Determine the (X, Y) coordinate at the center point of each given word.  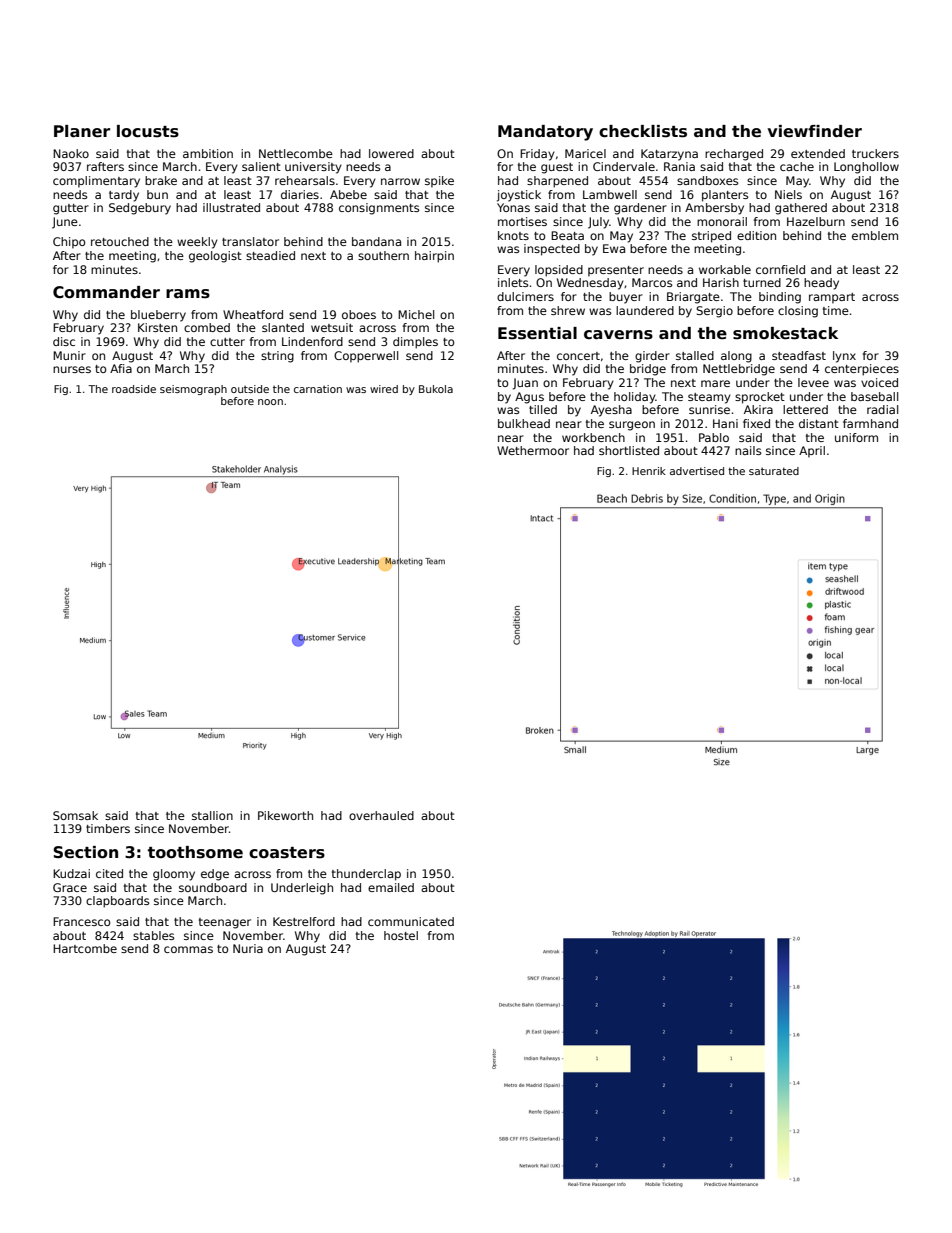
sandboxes (707, 180)
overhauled (381, 815)
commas (188, 949)
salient (261, 166)
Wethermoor (533, 450)
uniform (856, 437)
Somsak (75, 815)
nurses (72, 369)
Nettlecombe (296, 153)
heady (821, 284)
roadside (134, 389)
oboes (359, 314)
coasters (287, 853)
